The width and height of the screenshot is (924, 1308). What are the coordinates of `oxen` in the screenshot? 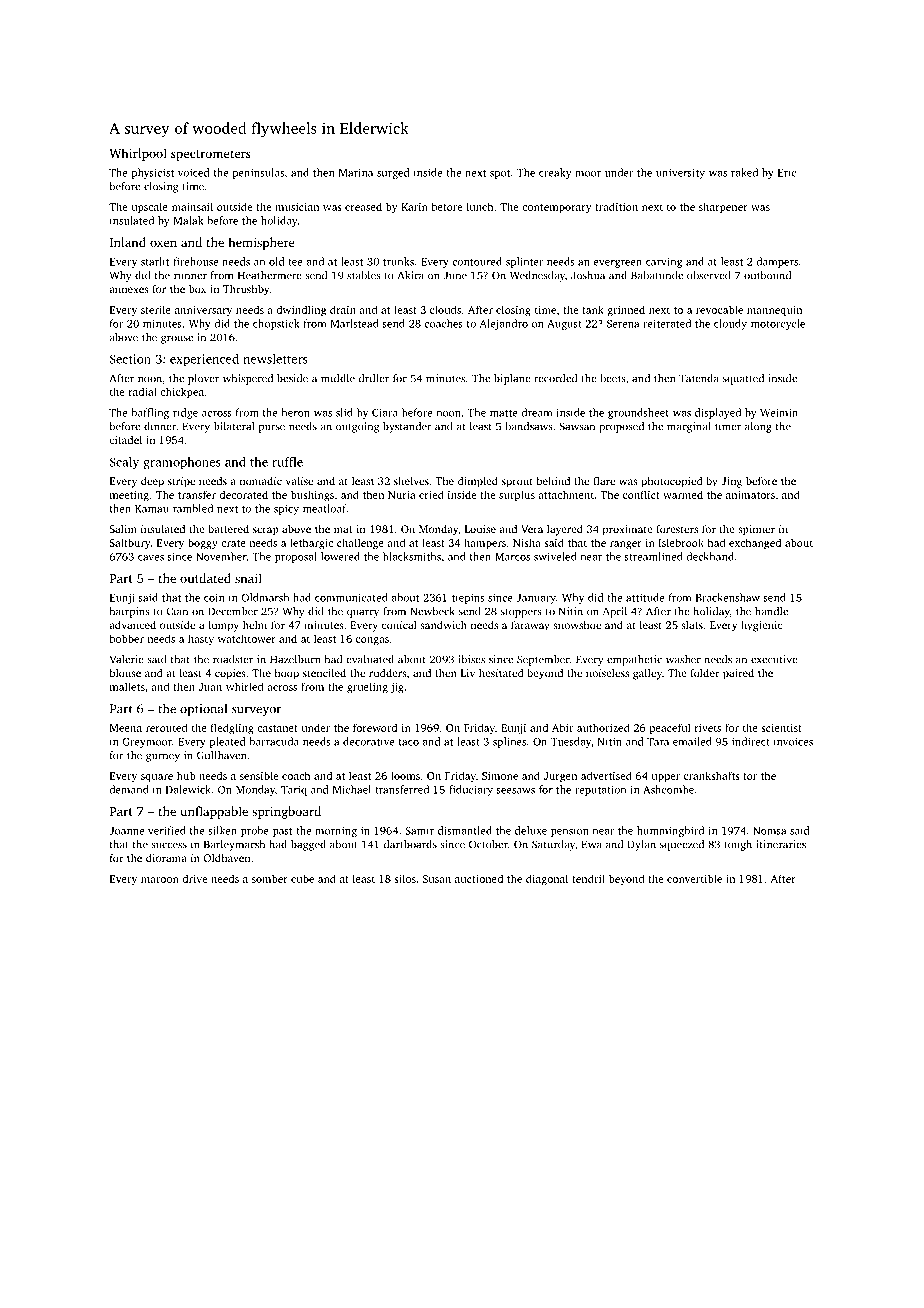 It's located at (163, 243).
